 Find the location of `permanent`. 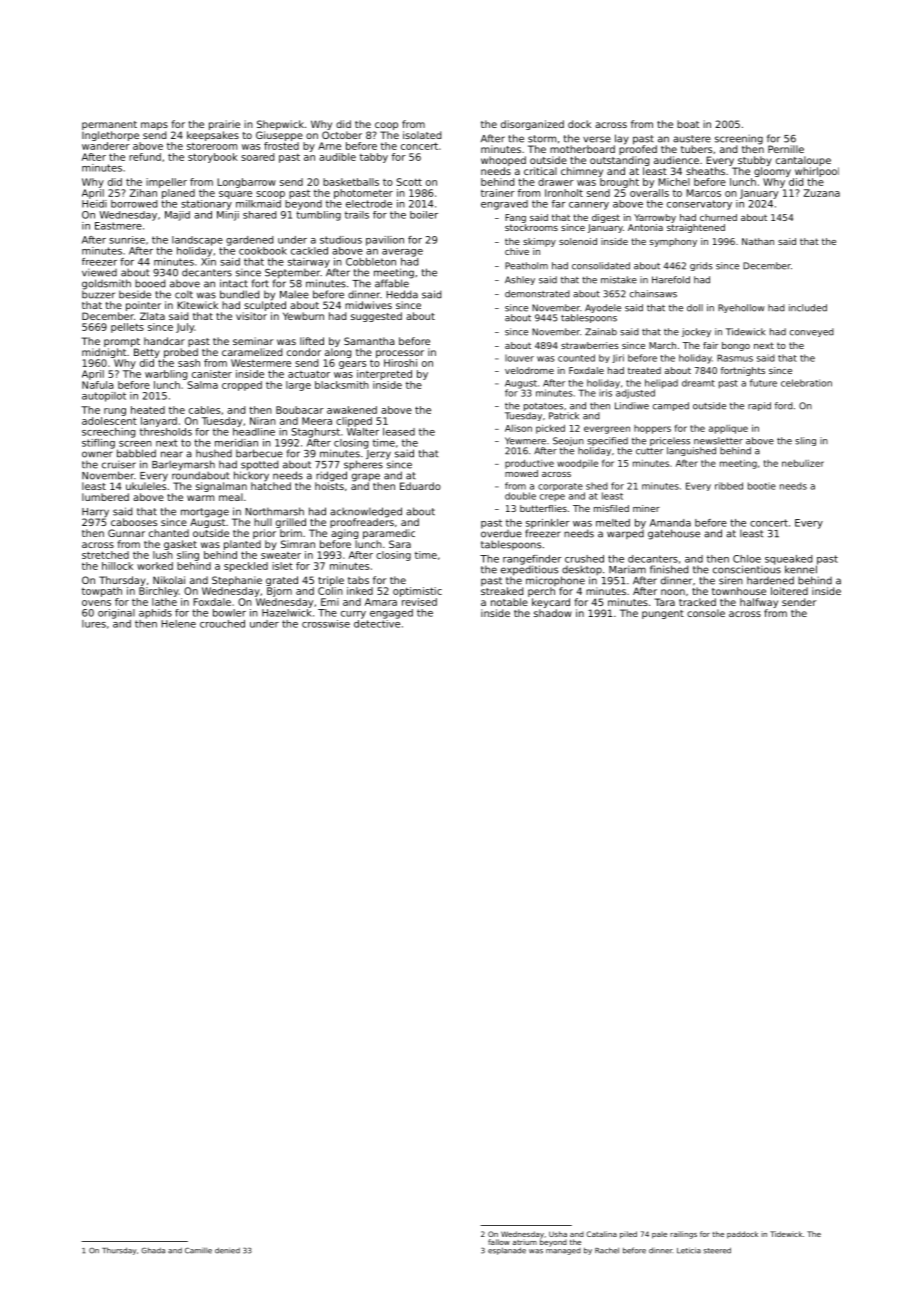

permanent is located at coordinates (109, 125).
